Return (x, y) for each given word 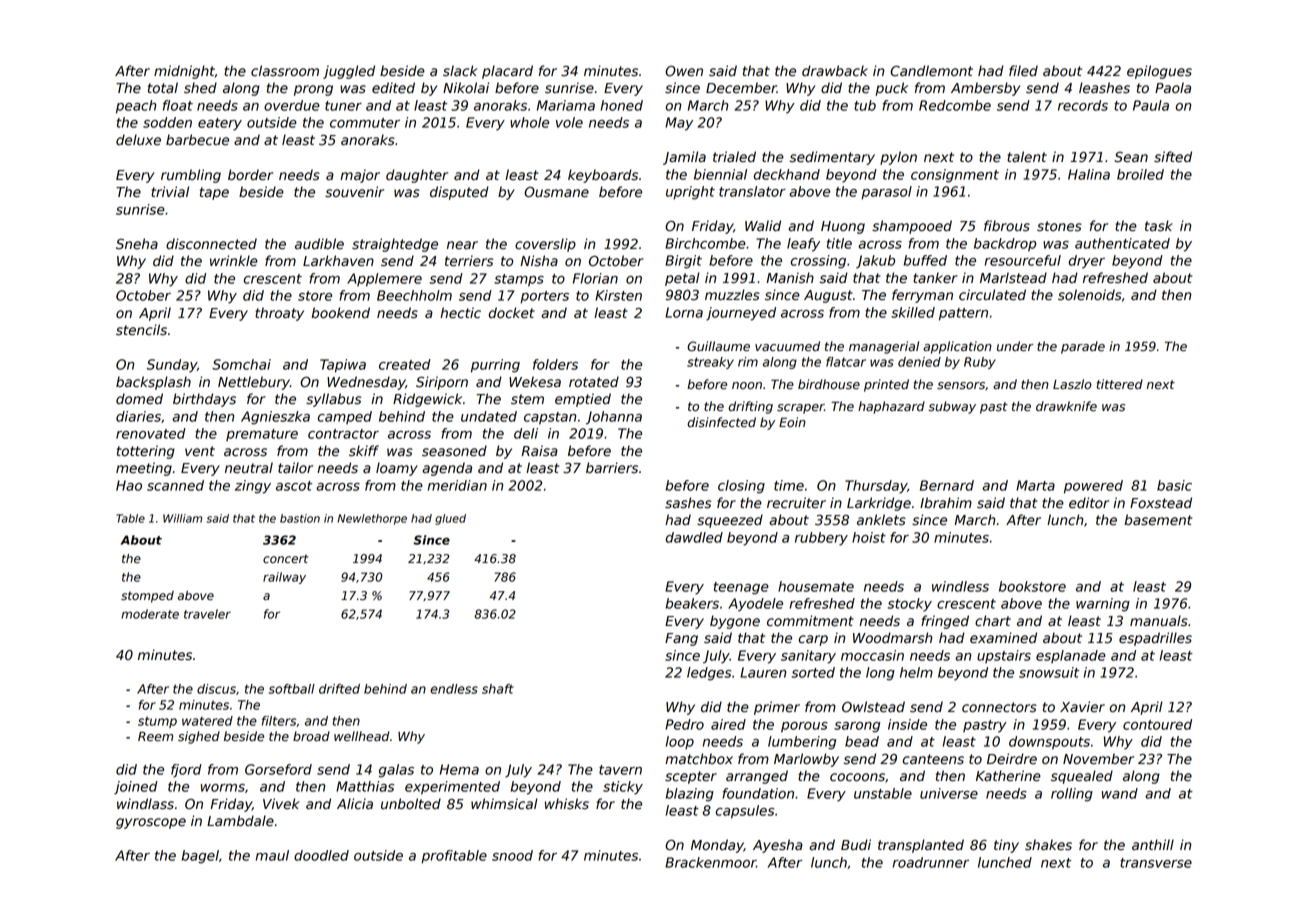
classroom (285, 71)
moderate (150, 614)
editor (1089, 503)
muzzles (732, 295)
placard (507, 72)
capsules (744, 812)
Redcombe (955, 105)
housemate (816, 586)
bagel (200, 857)
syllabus (333, 400)
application (957, 347)
